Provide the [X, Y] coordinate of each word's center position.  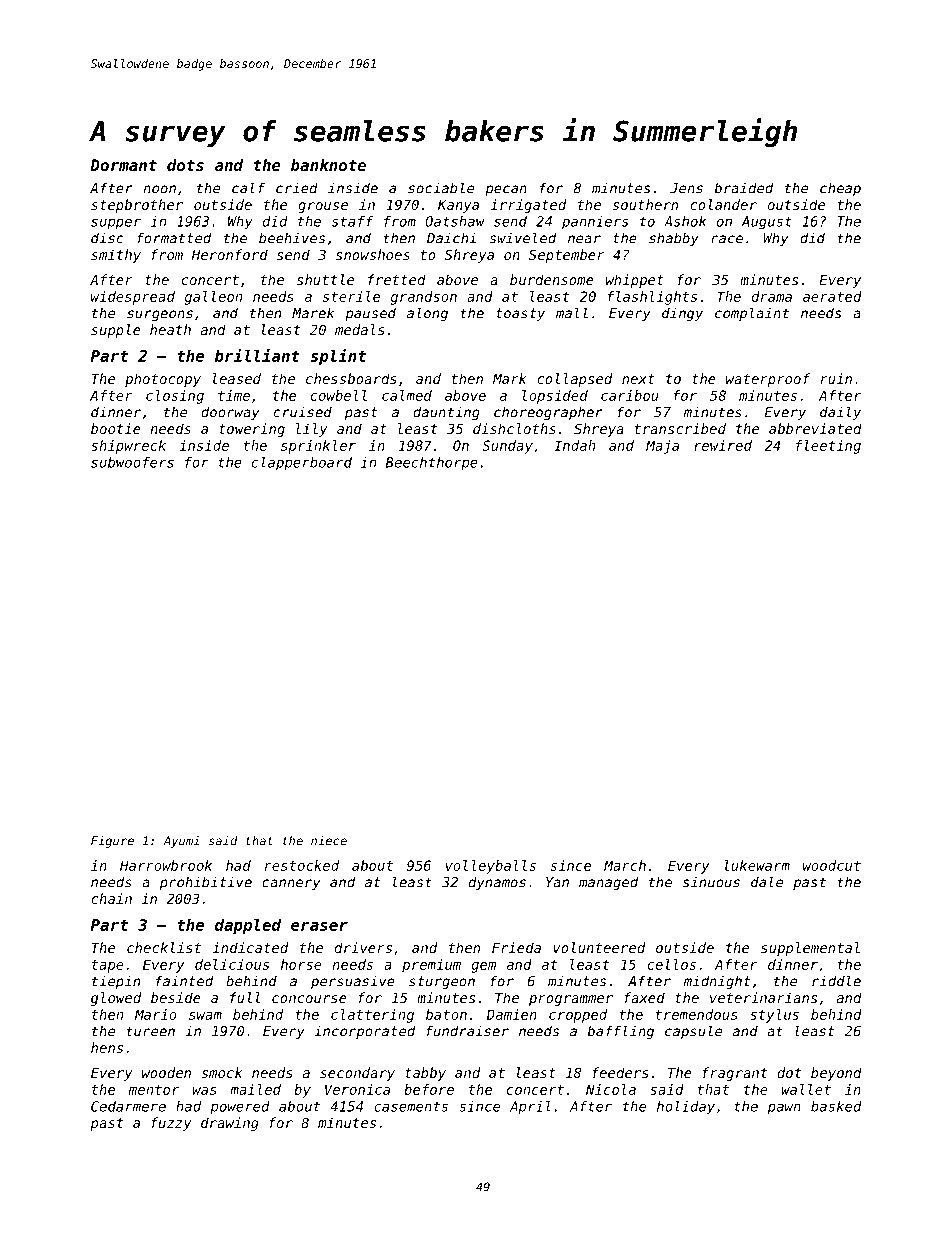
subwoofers [132, 462]
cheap [840, 189]
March [625, 865]
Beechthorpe [432, 463]
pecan [506, 190]
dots [185, 165]
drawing [230, 1124]
